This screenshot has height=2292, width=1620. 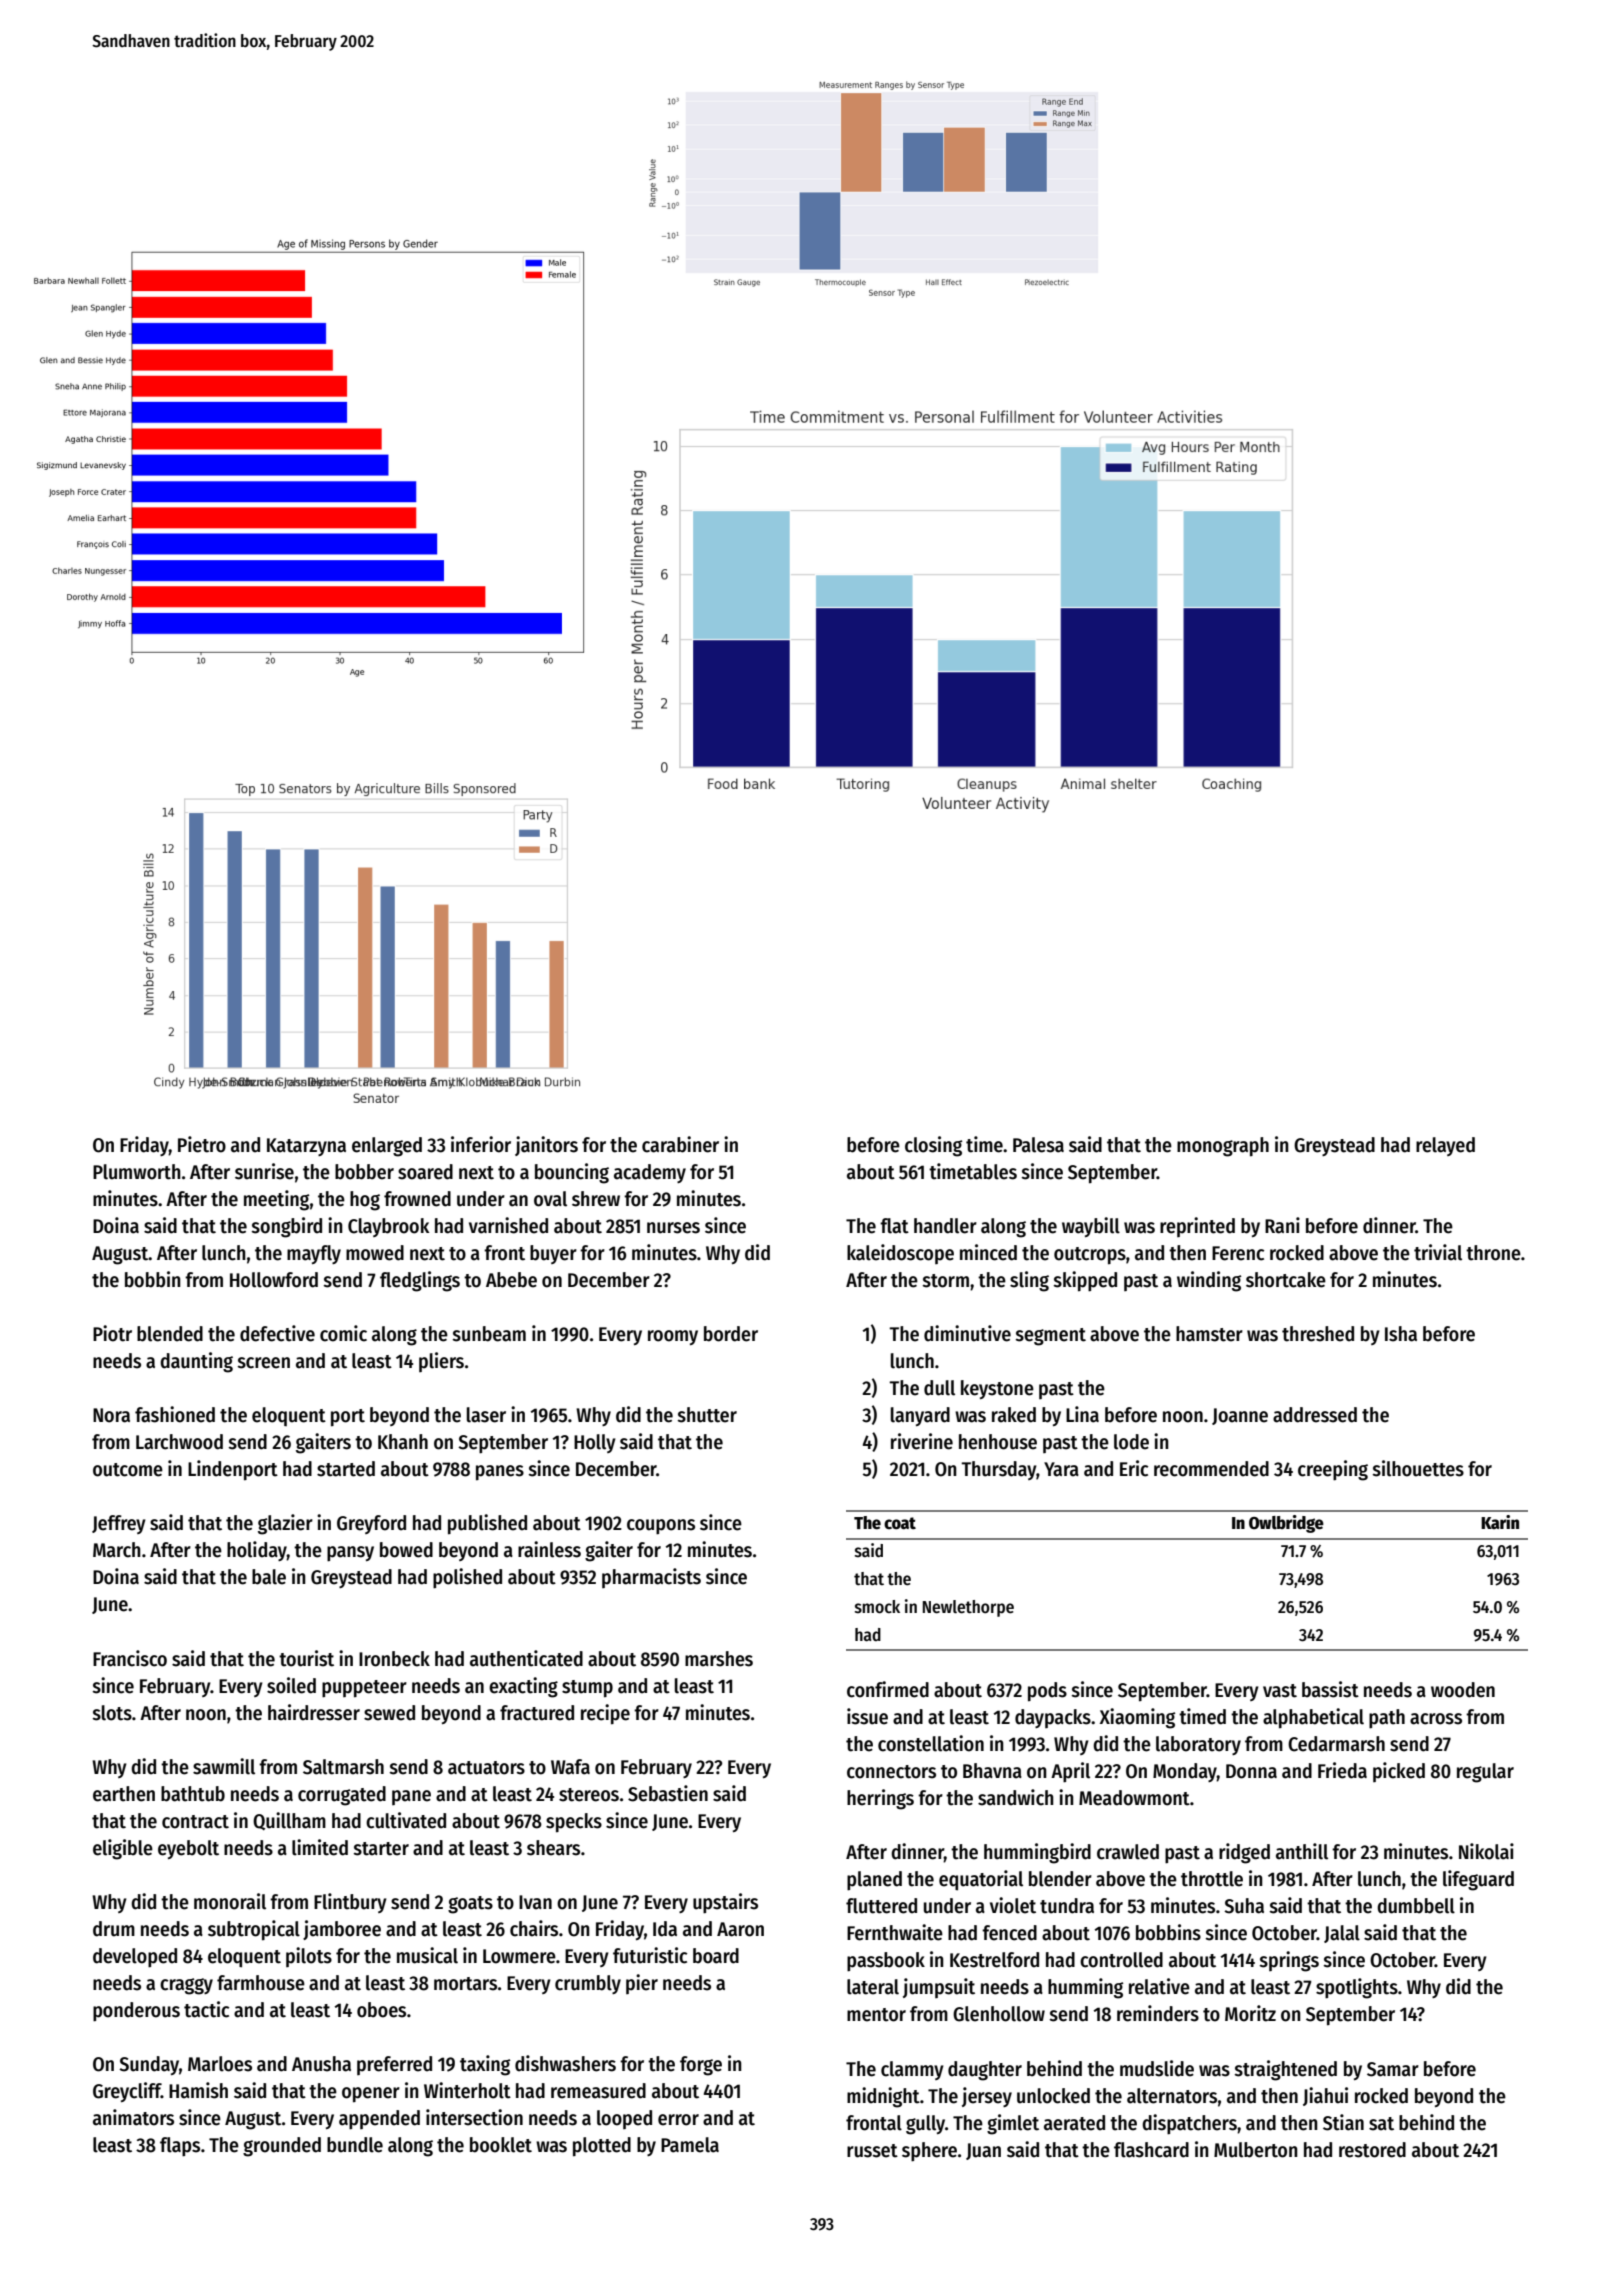 I want to click on relayed, so click(x=1445, y=1146).
